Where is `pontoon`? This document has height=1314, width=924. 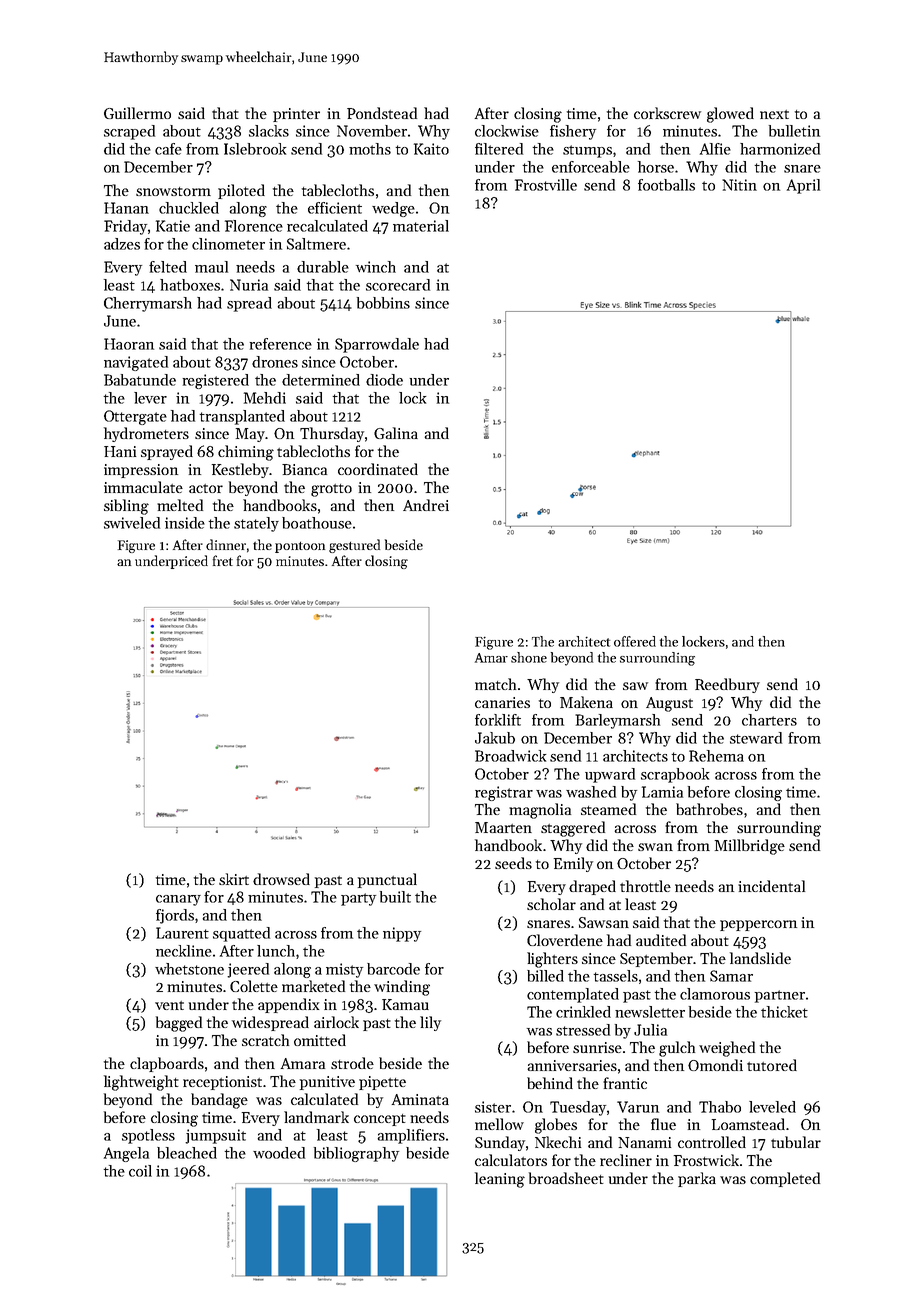
pontoon is located at coordinates (300, 547).
